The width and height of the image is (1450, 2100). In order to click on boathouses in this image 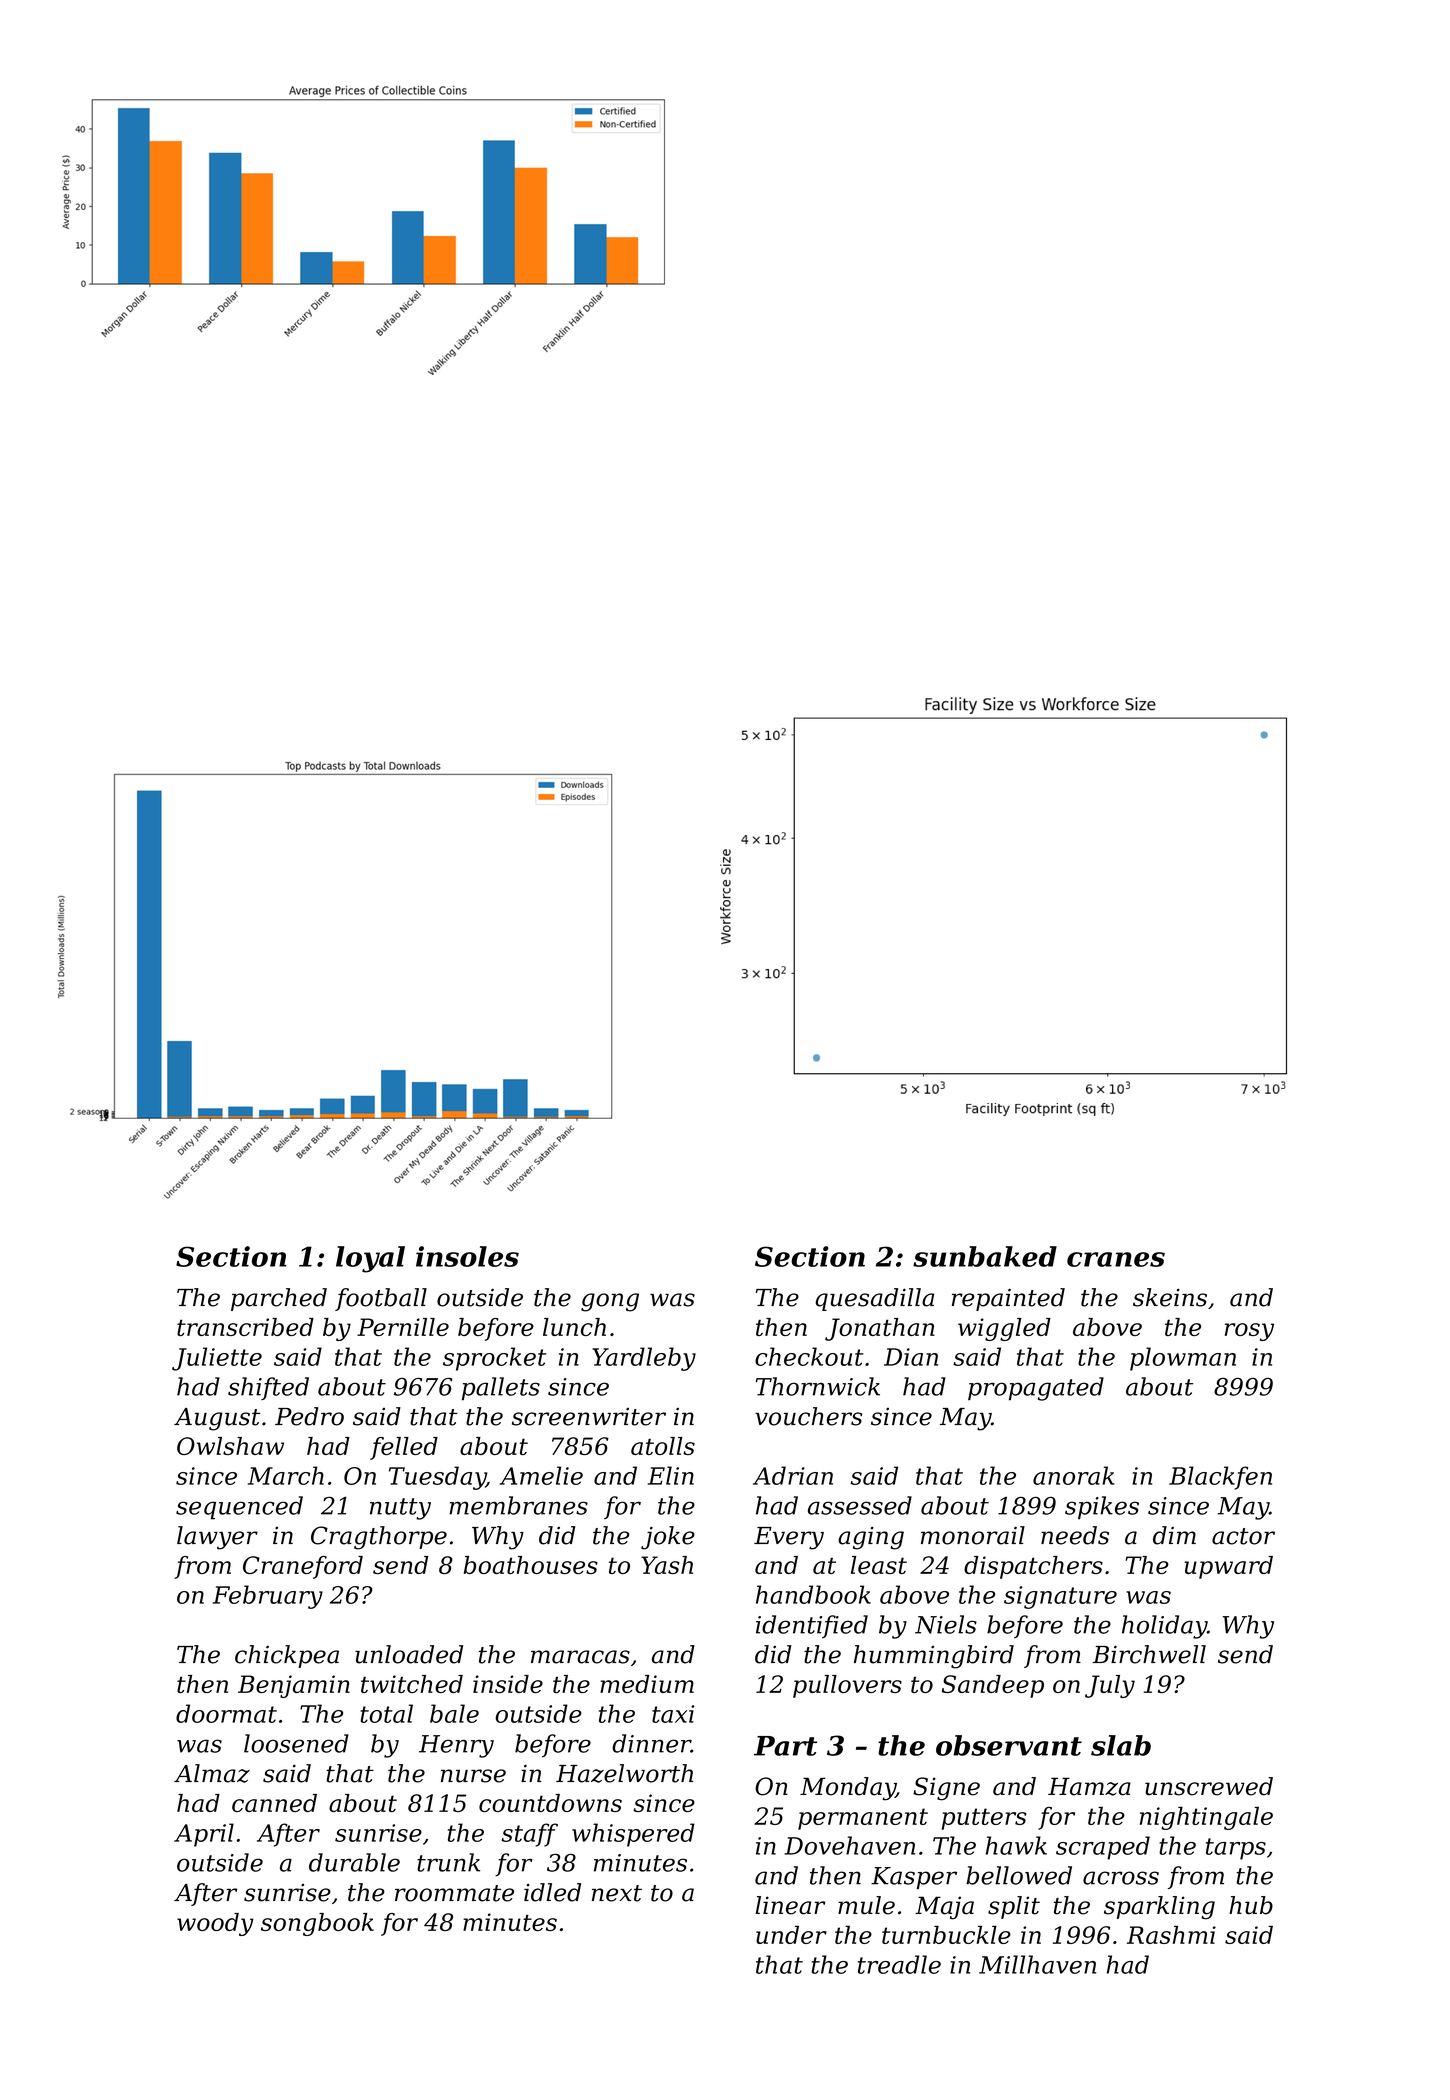, I will do `click(531, 1565)`.
